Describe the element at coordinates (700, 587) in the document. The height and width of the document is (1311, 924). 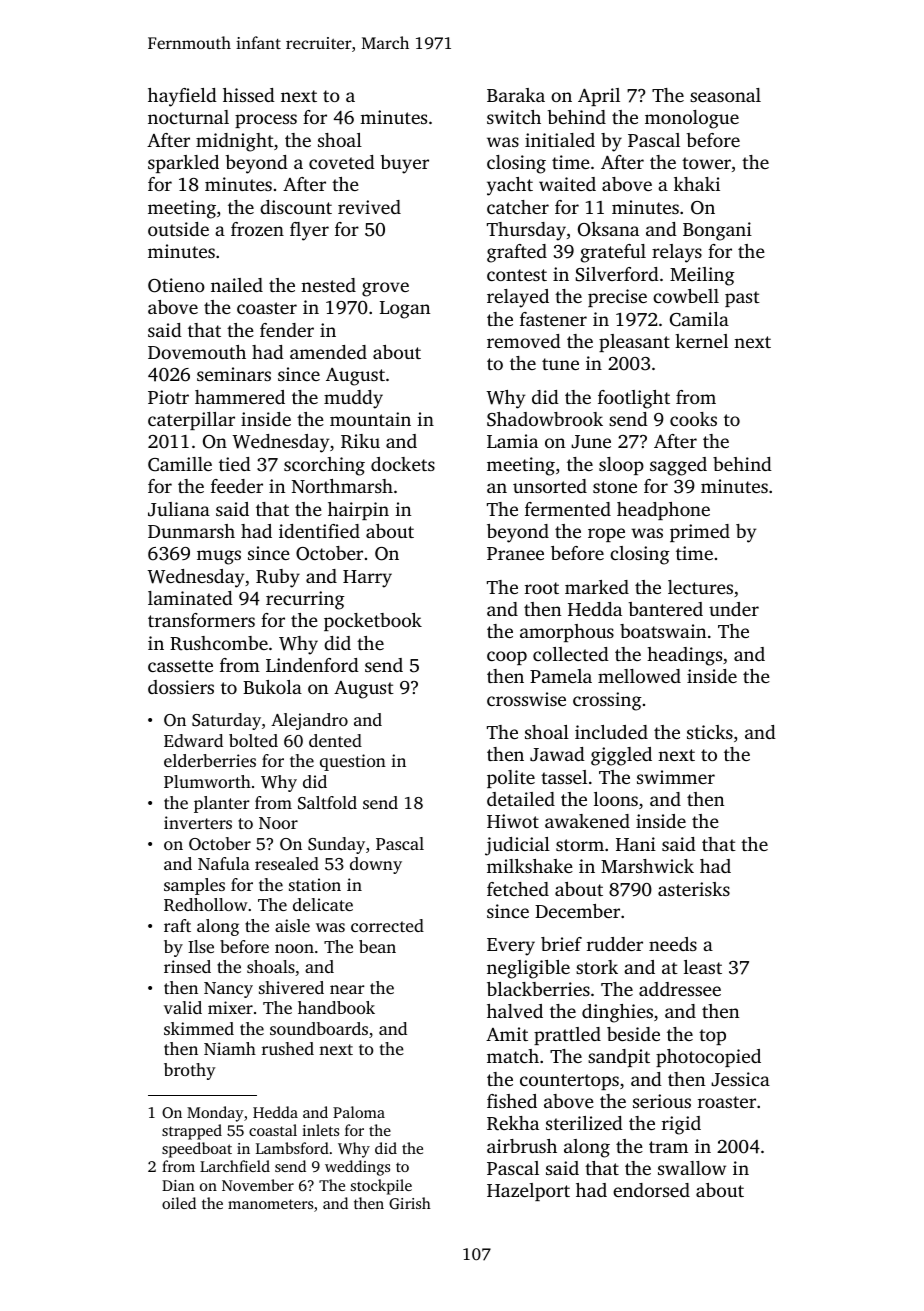
I see `lectures` at that location.
